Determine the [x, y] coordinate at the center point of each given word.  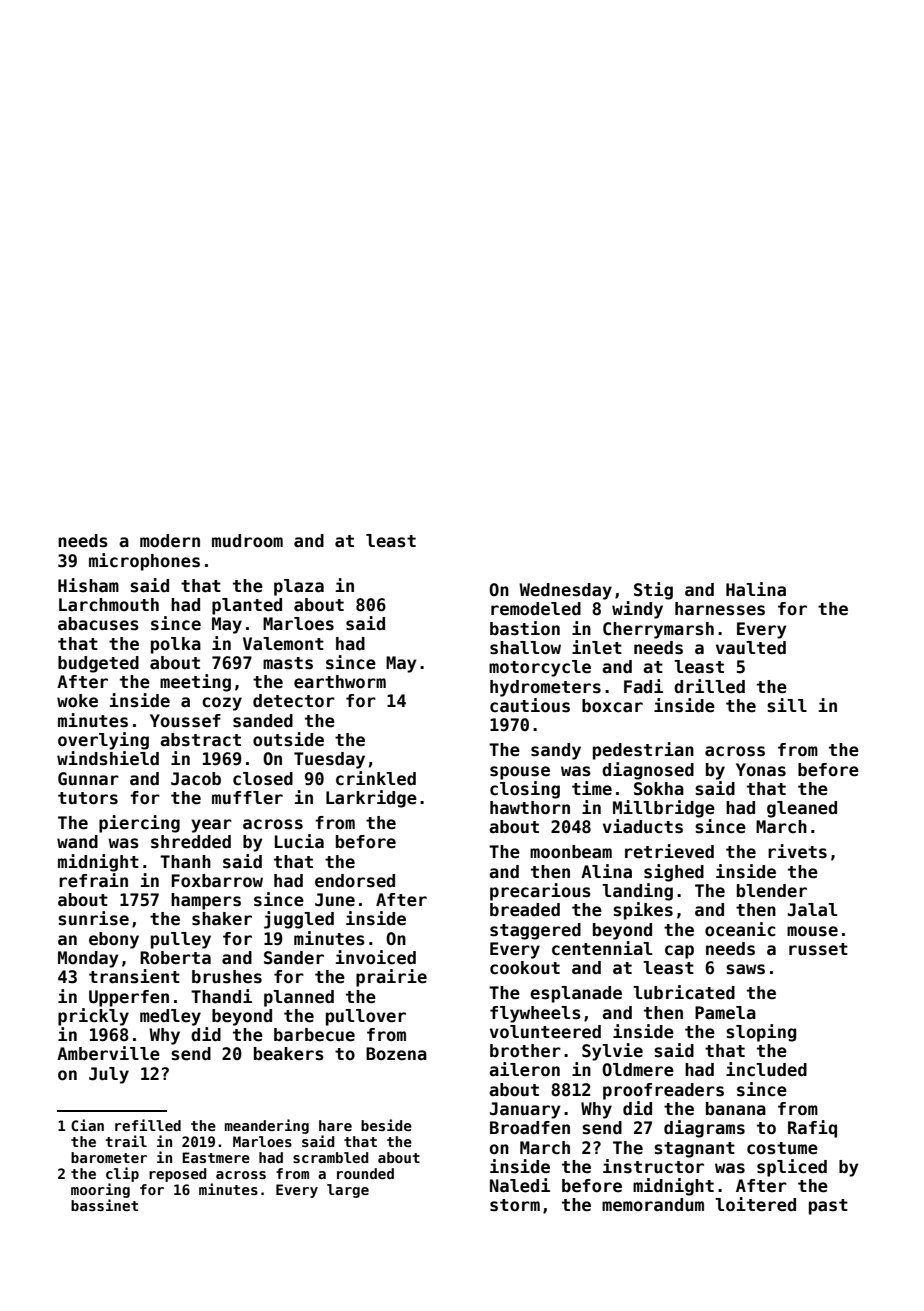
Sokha [659, 789]
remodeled [536, 609]
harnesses [720, 609]
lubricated [684, 992]
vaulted [751, 648]
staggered [535, 931]
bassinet [104, 1205]
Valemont [283, 644]
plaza [299, 587]
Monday [88, 959]
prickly [93, 1017]
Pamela [725, 1013]
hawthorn [530, 808]
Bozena [396, 1054]
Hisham [88, 585]
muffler [247, 798]
